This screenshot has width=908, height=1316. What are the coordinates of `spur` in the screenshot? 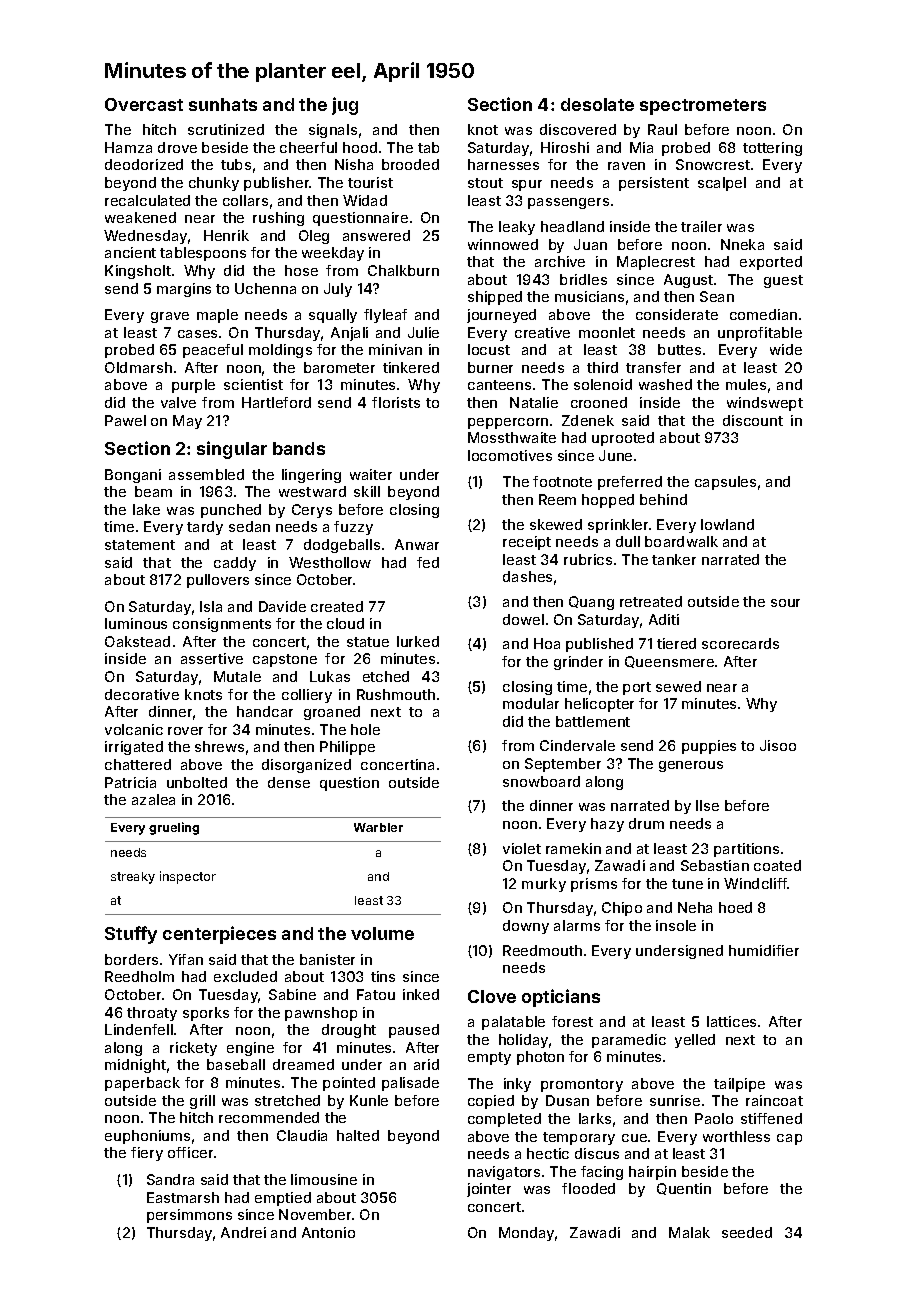 It's located at (527, 185).
